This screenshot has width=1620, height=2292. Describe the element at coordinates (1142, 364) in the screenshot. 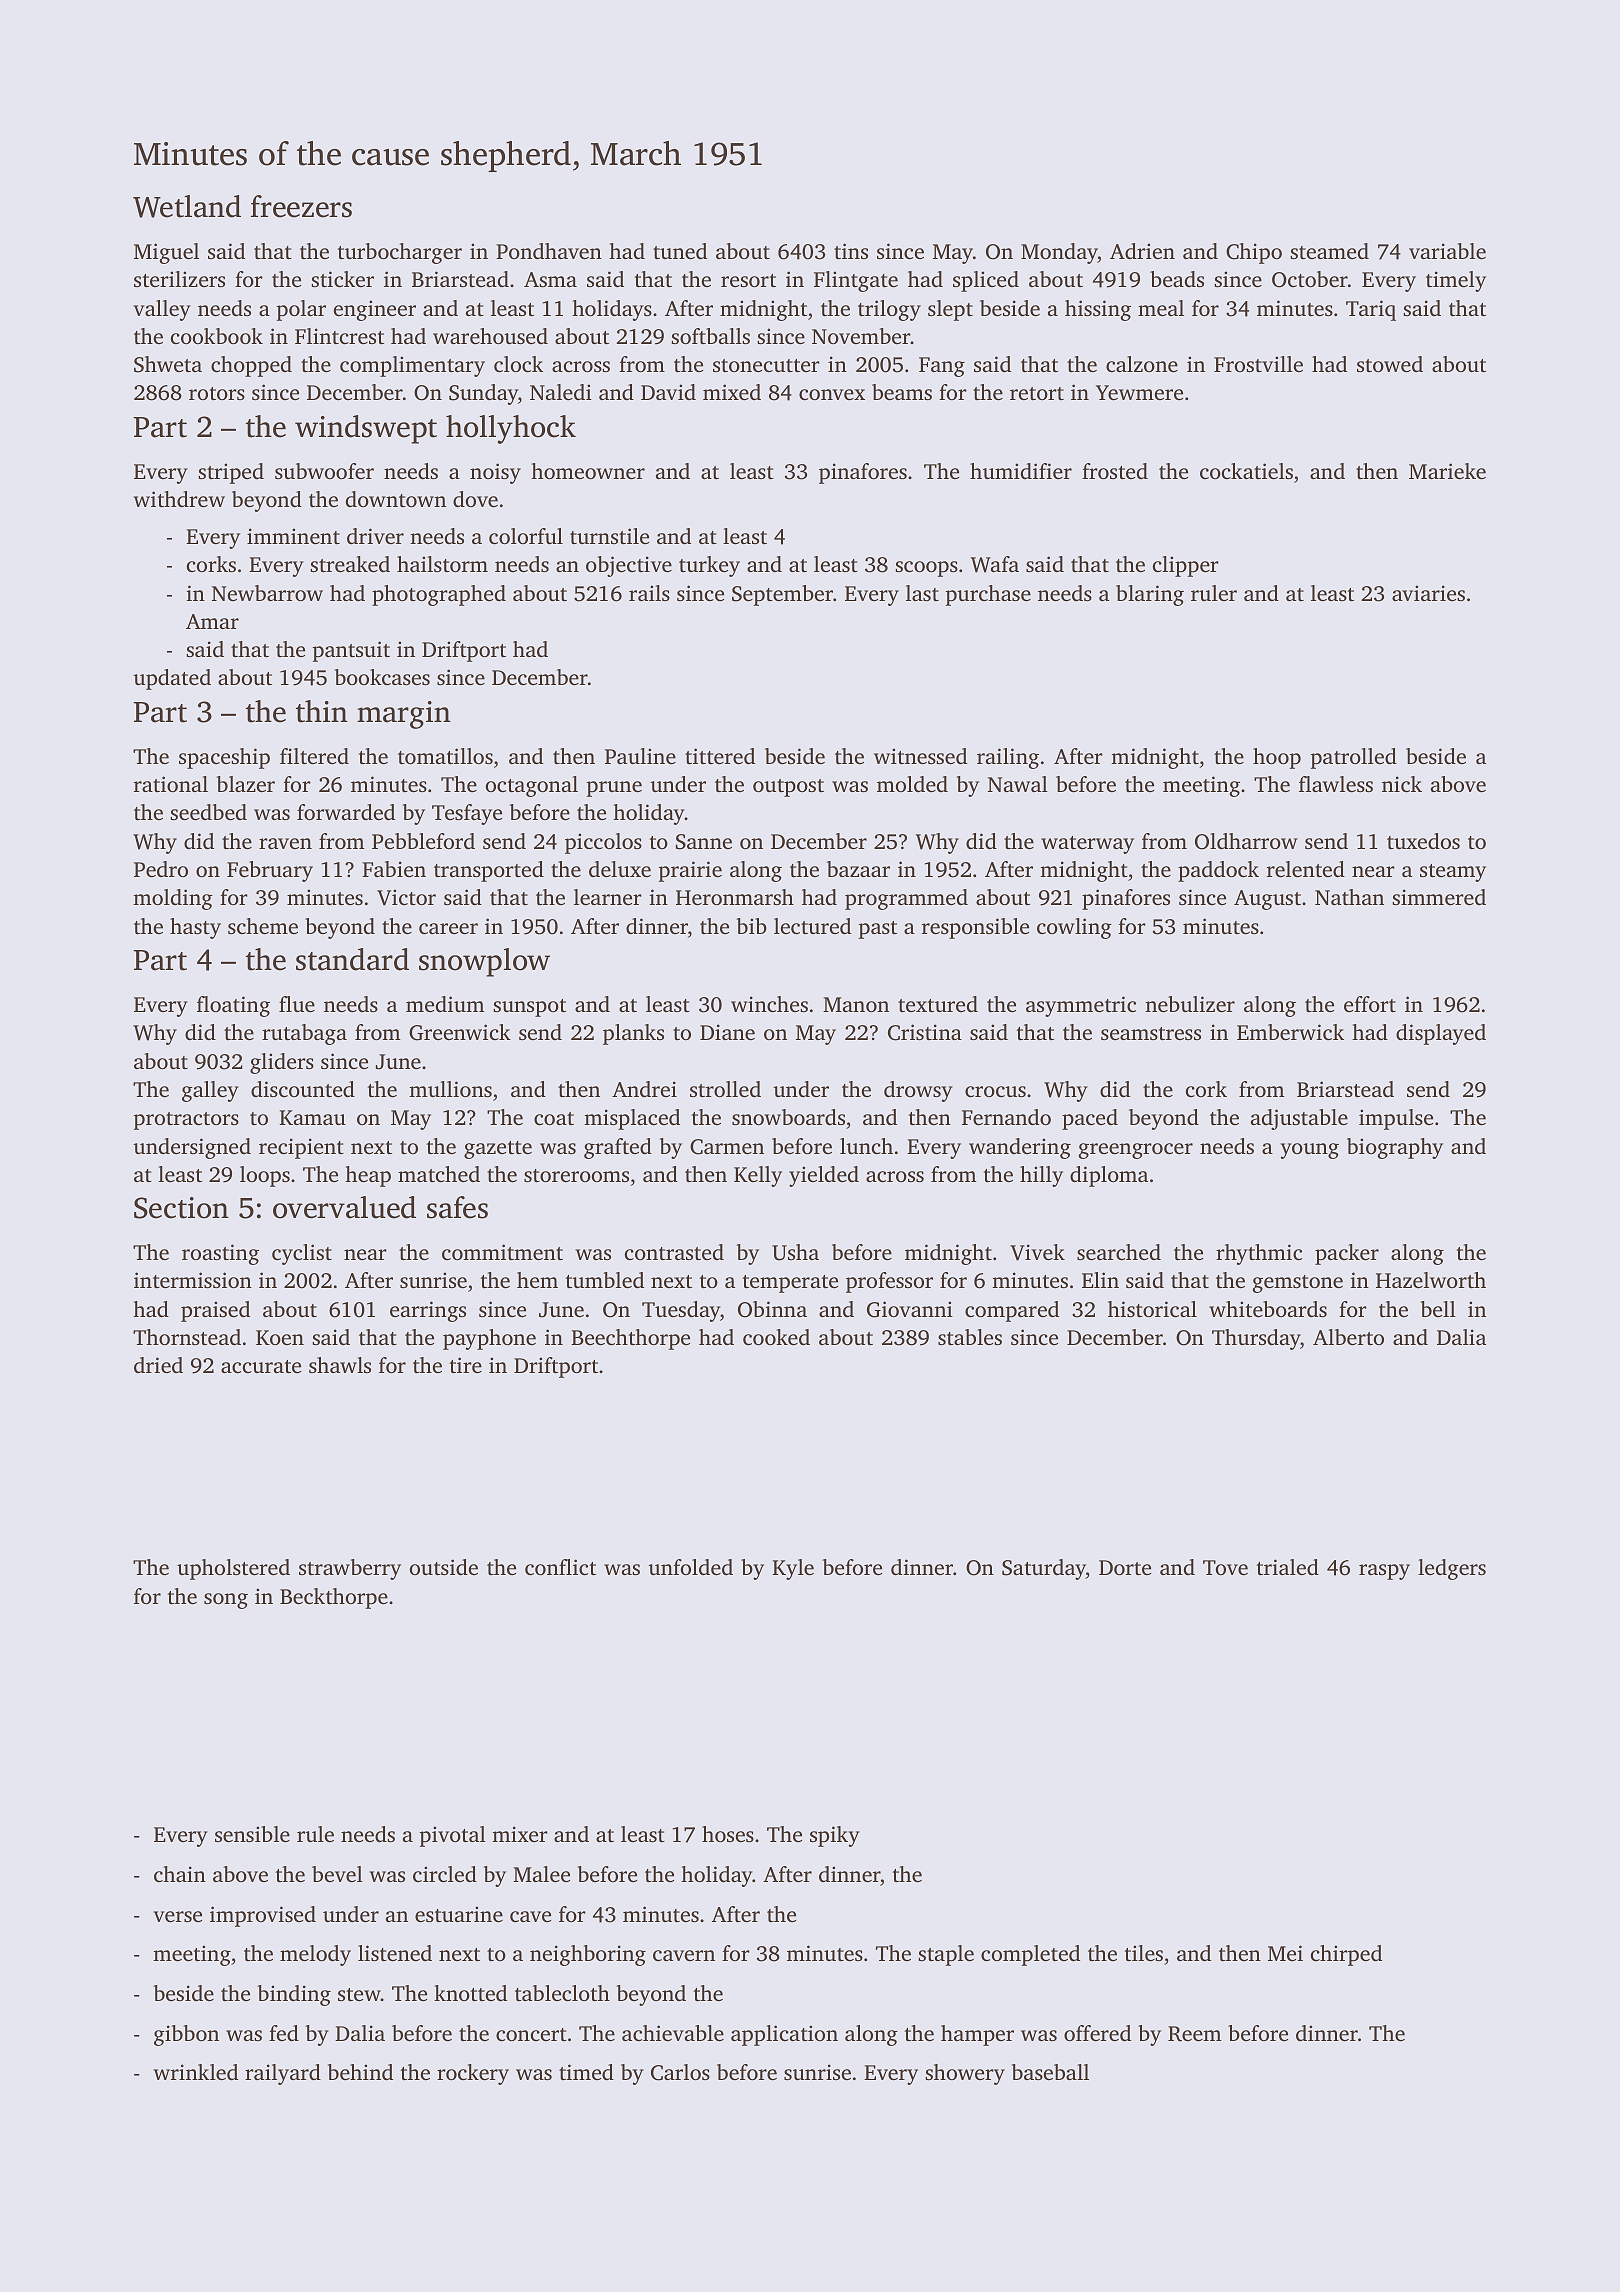

I see `calzone` at that location.
